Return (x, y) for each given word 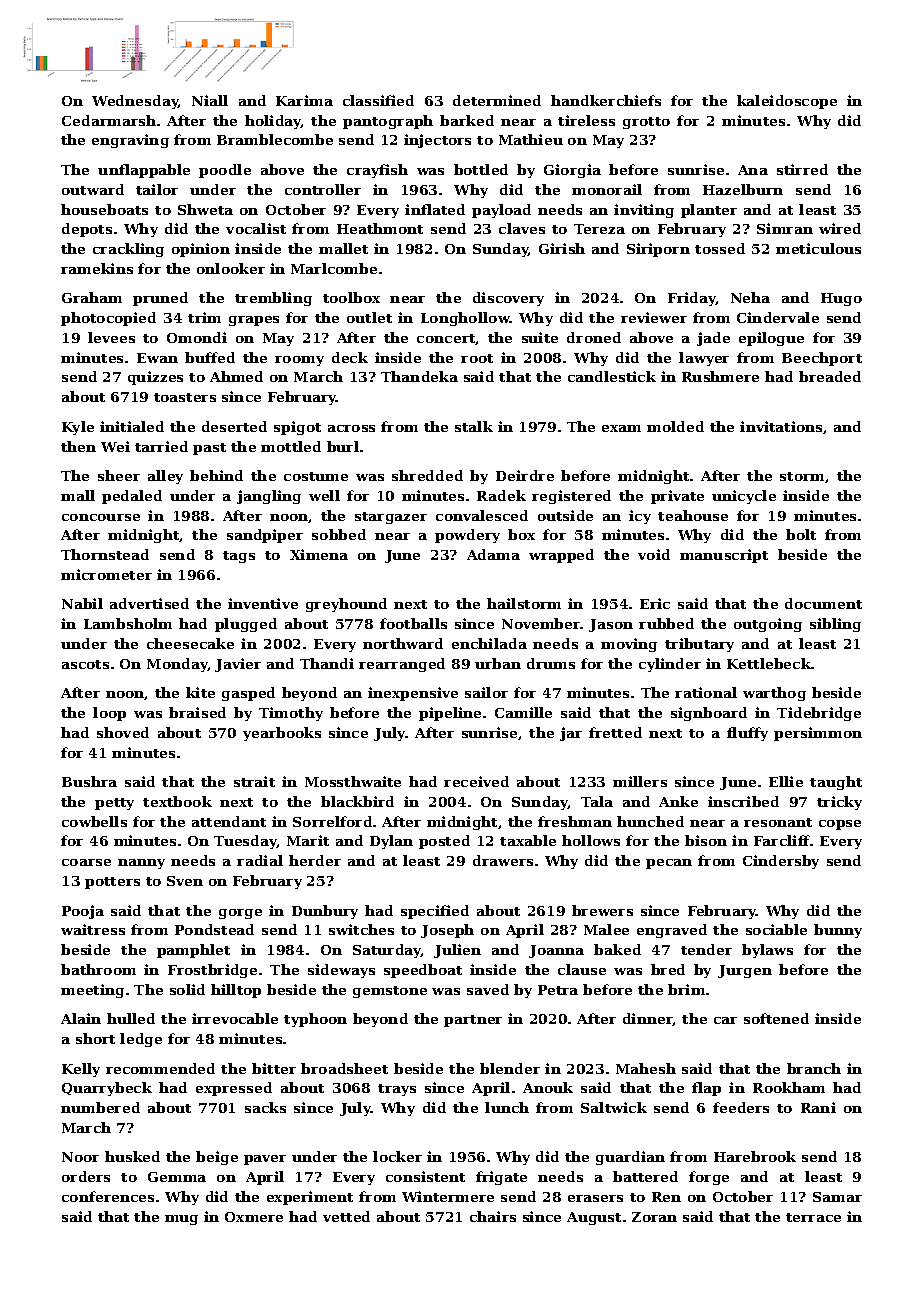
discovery (508, 299)
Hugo (841, 299)
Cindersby (781, 862)
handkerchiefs (606, 100)
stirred (802, 169)
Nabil (82, 603)
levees (111, 337)
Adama (493, 554)
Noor (80, 1157)
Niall (210, 100)
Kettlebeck (769, 663)
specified (435, 912)
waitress (93, 929)
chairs (493, 1216)
